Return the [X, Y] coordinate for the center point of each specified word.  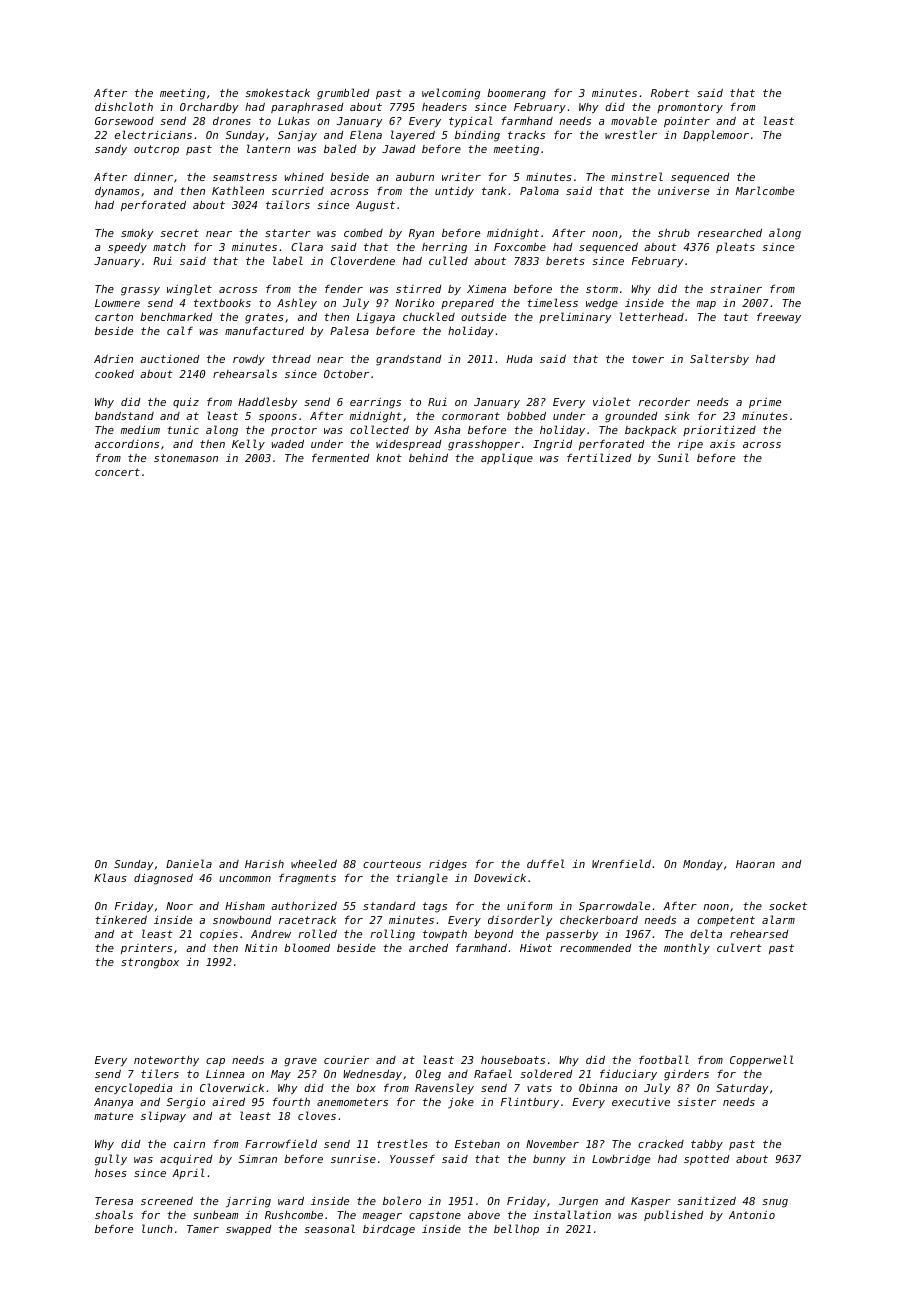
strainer [736, 289]
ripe [690, 445]
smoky [137, 234]
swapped [249, 1230]
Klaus [110, 877]
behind [428, 458]
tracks [526, 134]
